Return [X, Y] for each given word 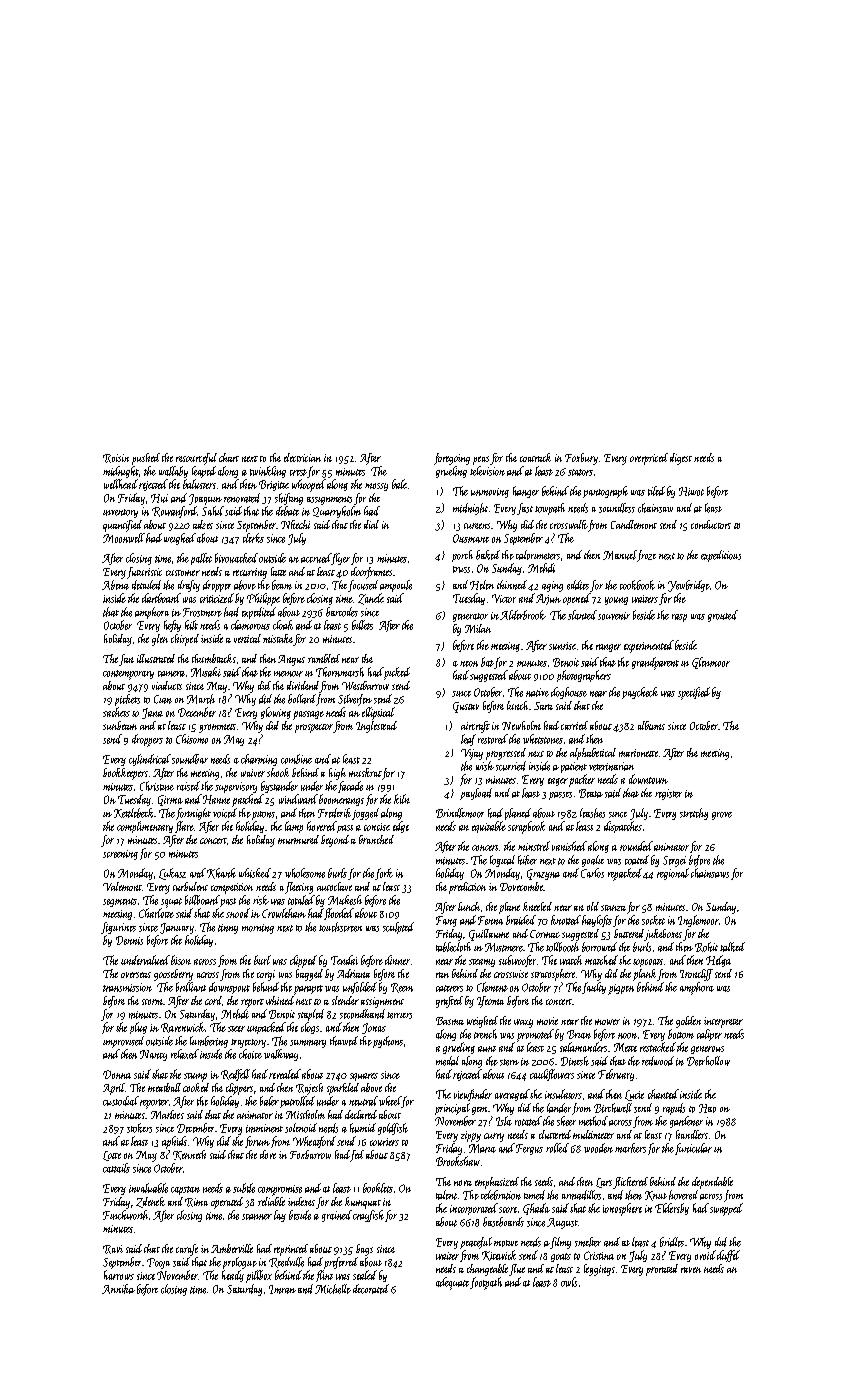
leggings [599, 1270]
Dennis [129, 940]
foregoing [452, 459]
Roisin [116, 458]
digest [681, 459]
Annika [118, 1289]
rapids [674, 1109]
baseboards [503, 1222]
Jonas [374, 1028]
